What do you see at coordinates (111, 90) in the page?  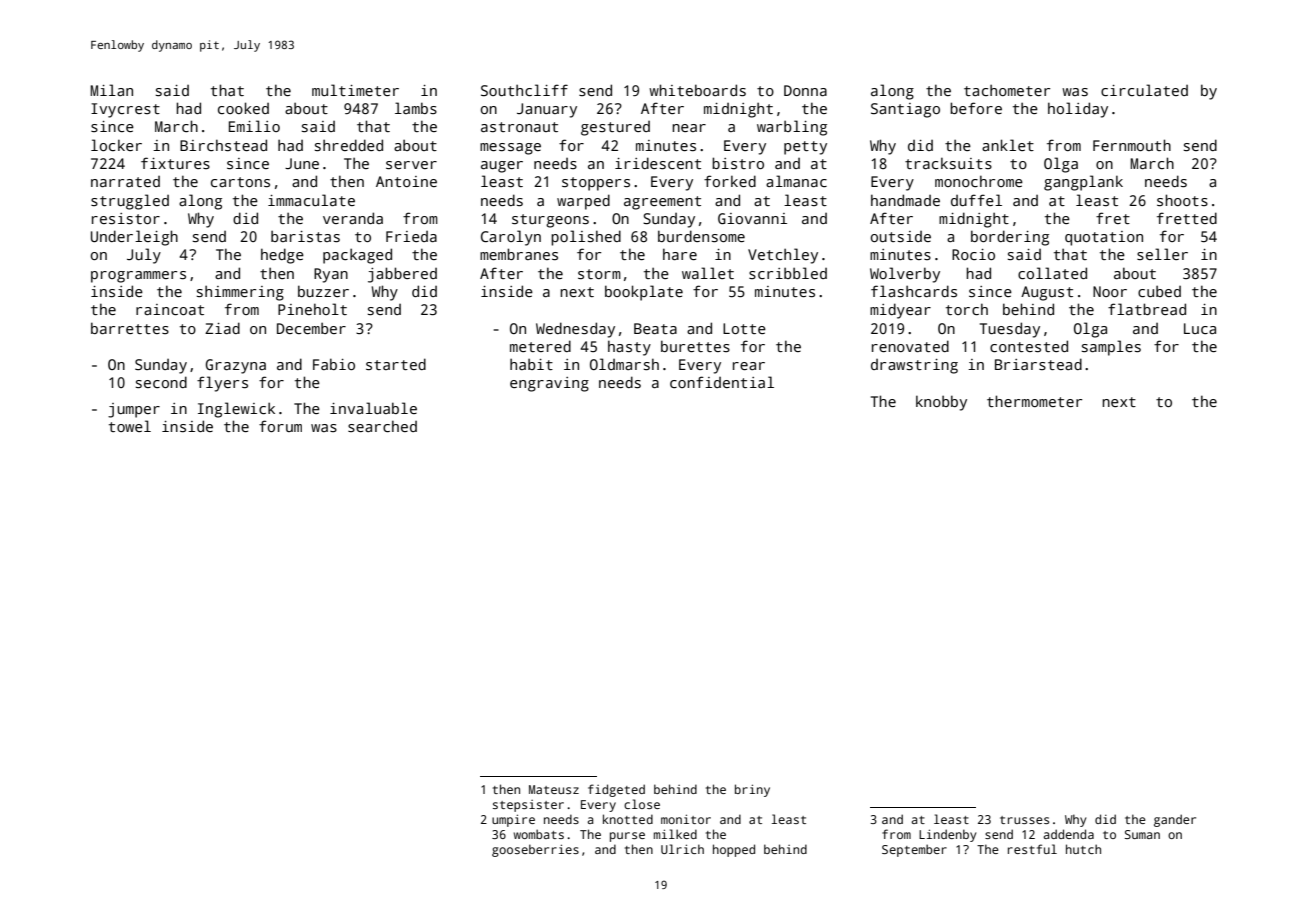 I see `Milan` at bounding box center [111, 90].
